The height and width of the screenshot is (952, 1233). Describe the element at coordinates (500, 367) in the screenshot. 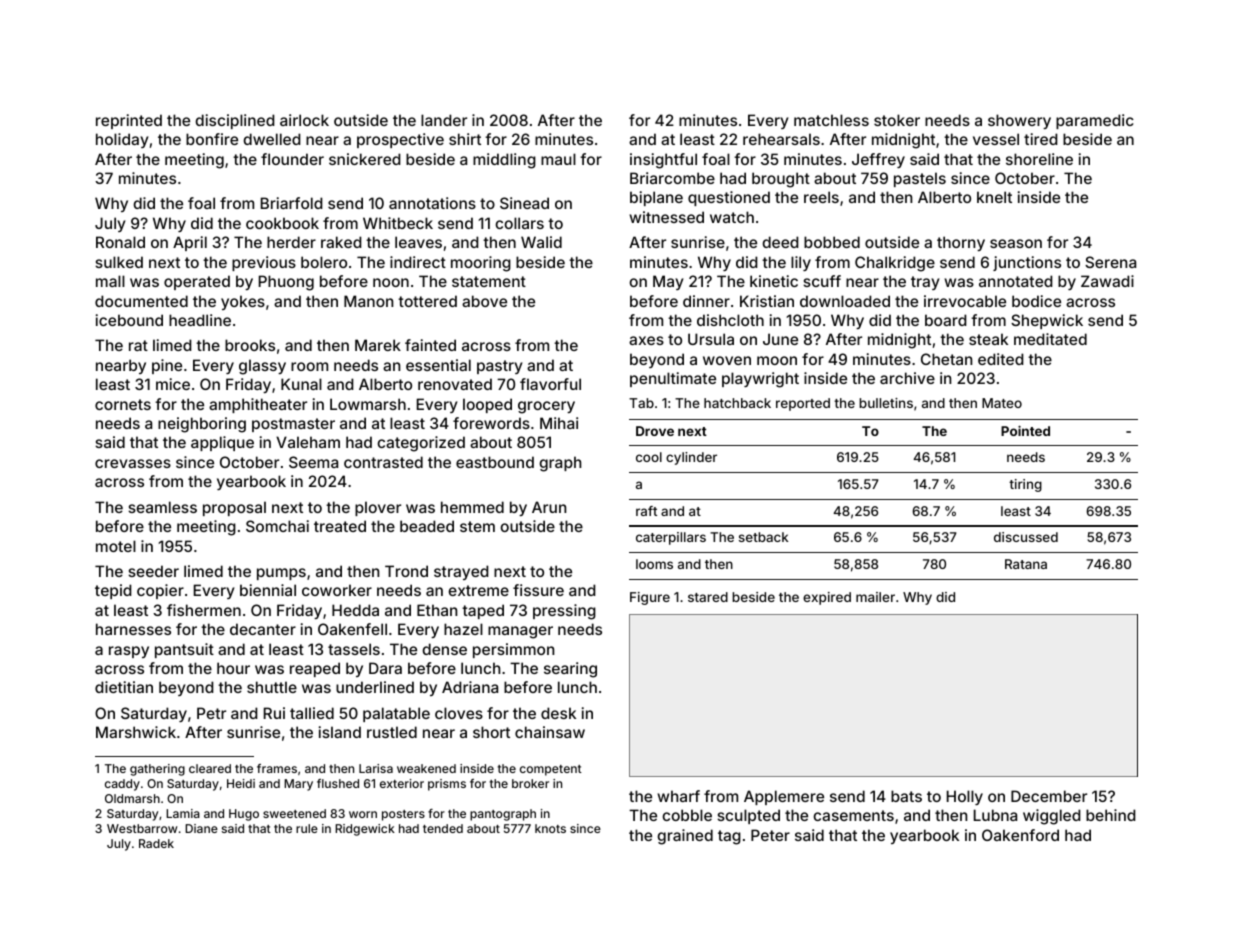

I see `pastry` at that location.
